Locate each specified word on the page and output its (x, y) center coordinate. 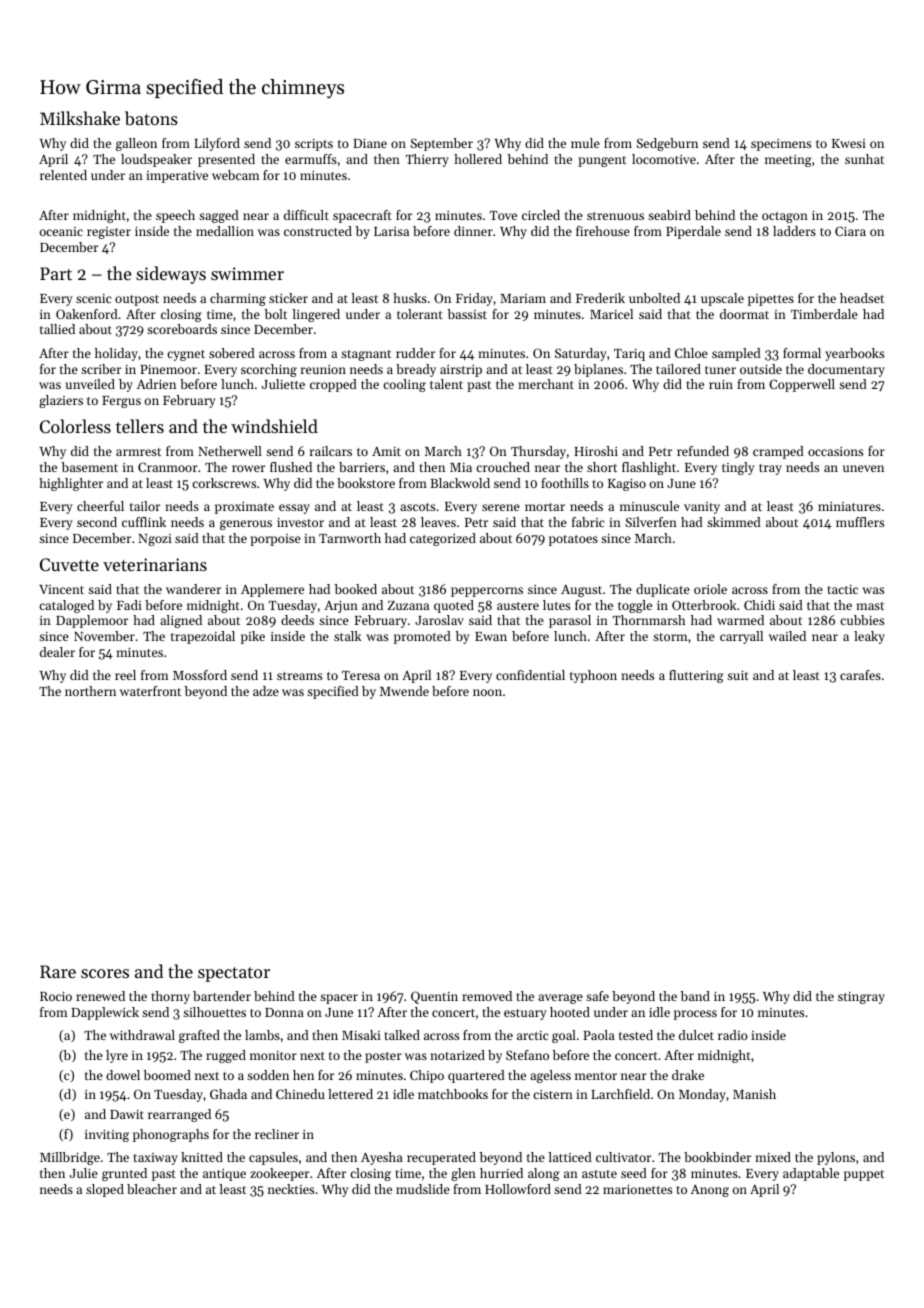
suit (738, 675)
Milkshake (80, 118)
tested (636, 1035)
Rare (58, 971)
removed (487, 996)
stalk (347, 636)
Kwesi (849, 143)
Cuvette (69, 564)
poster (383, 1057)
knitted (202, 1157)
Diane (370, 143)
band (695, 996)
